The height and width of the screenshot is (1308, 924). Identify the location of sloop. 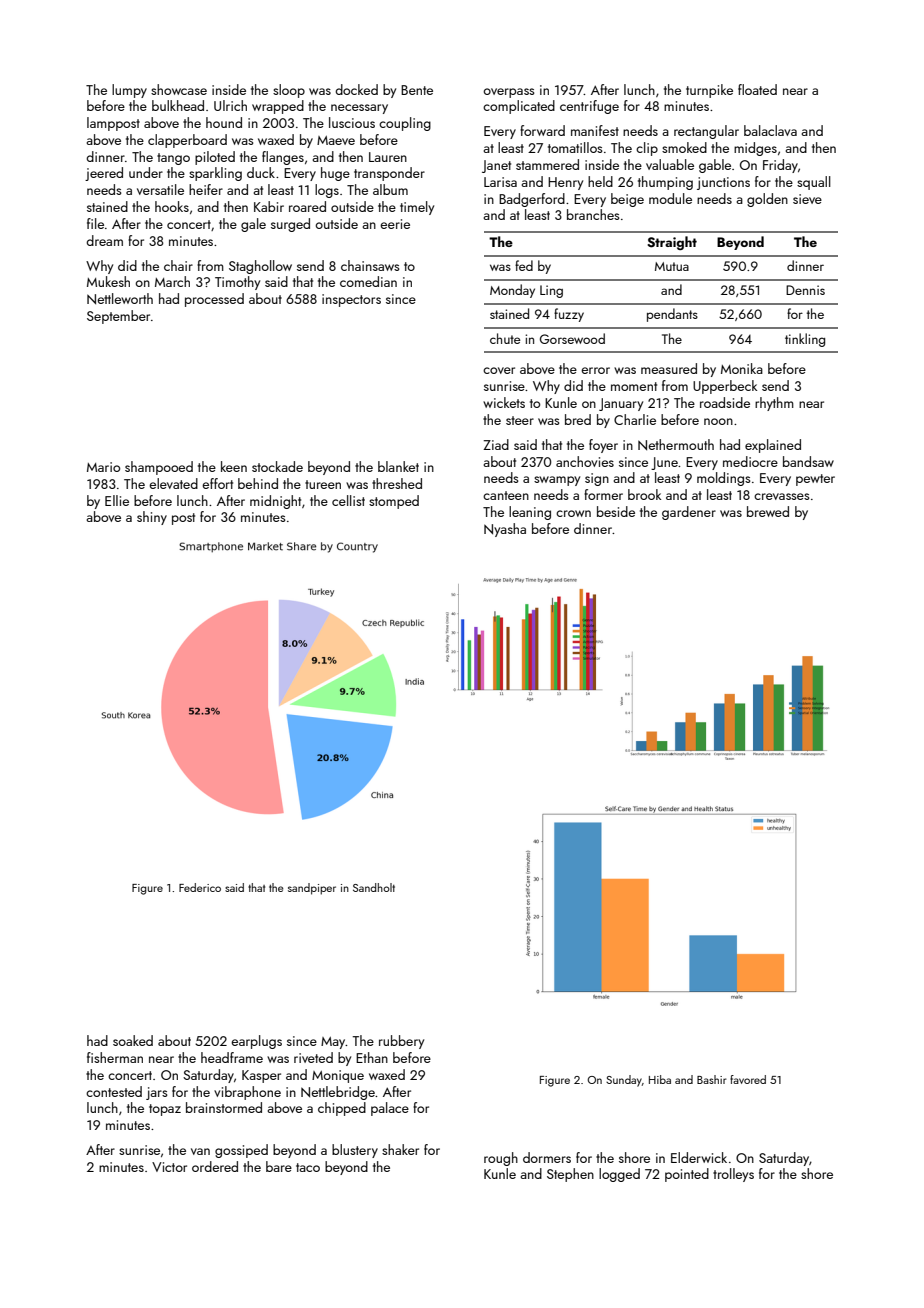
(289, 91).
